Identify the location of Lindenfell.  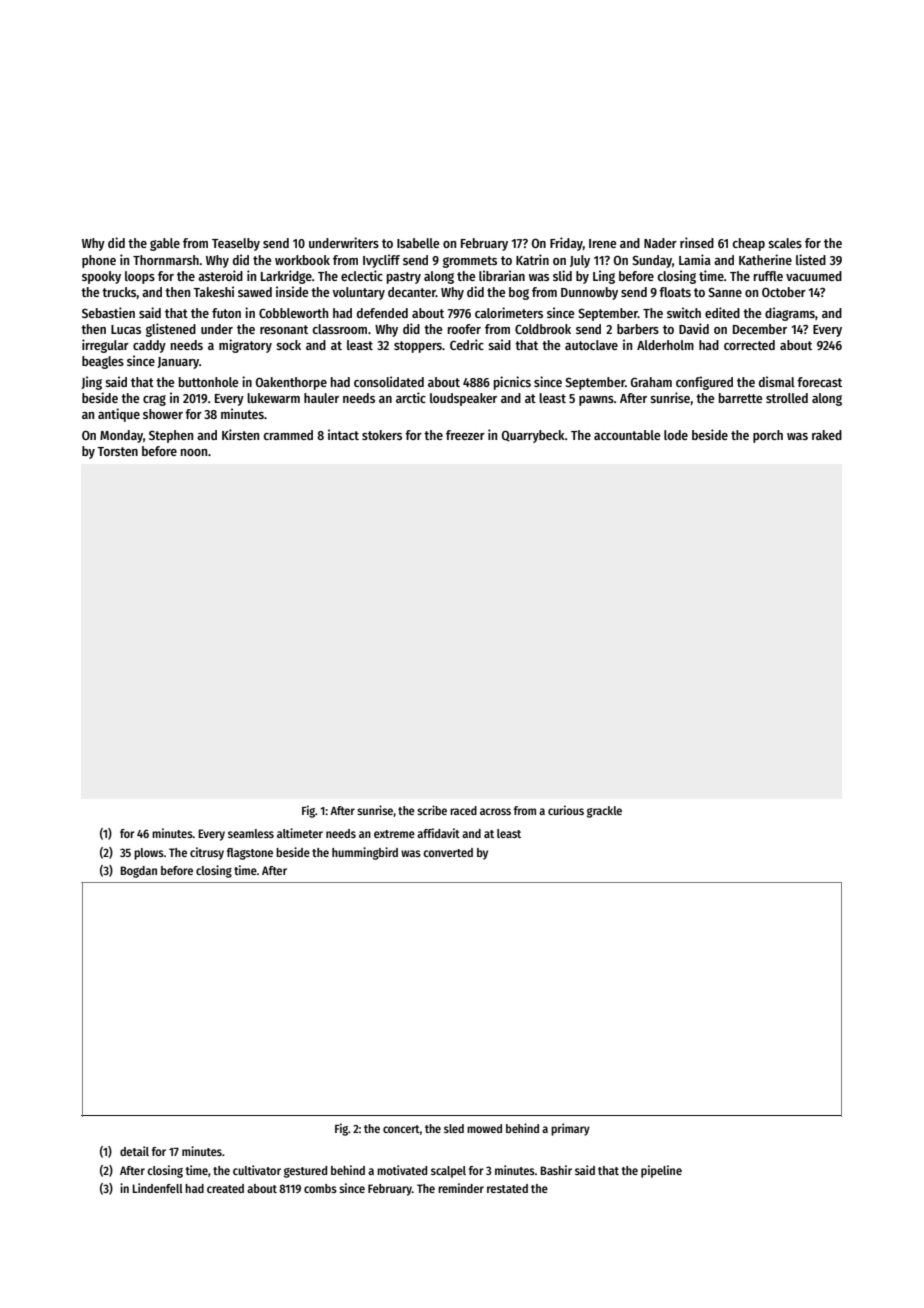
(157, 1188).
